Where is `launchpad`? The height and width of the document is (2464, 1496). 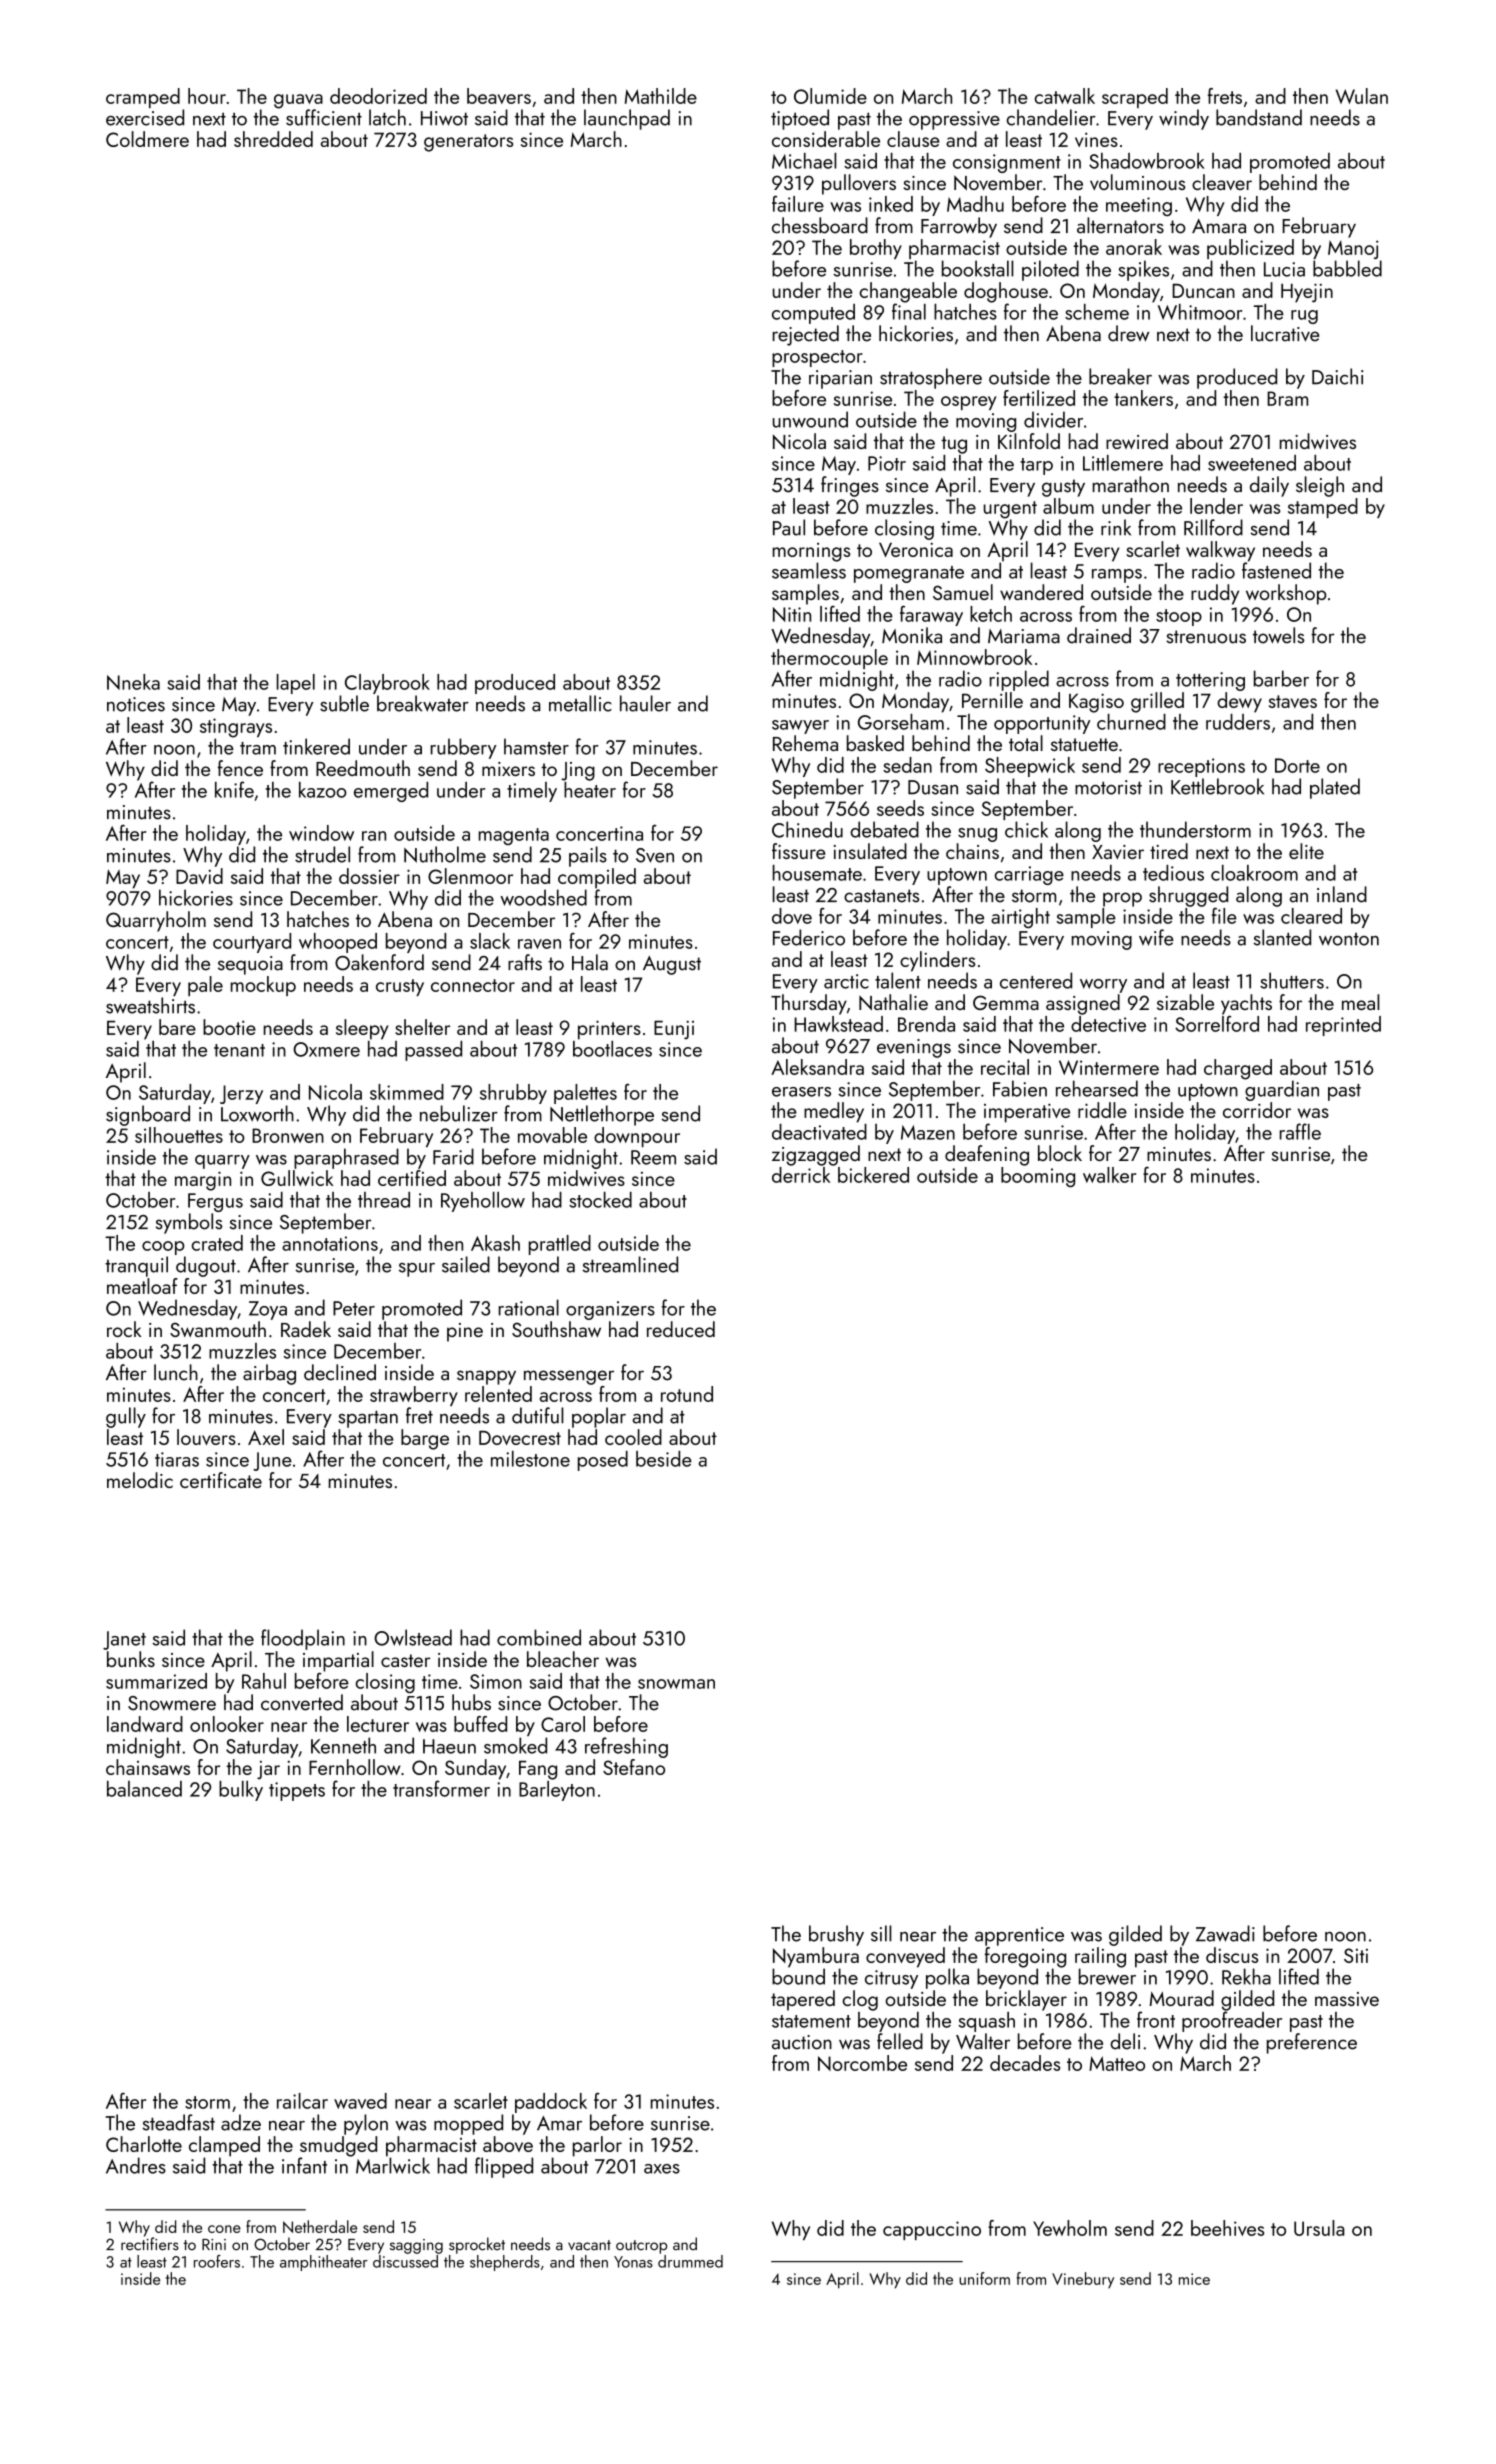 launchpad is located at coordinates (627, 119).
